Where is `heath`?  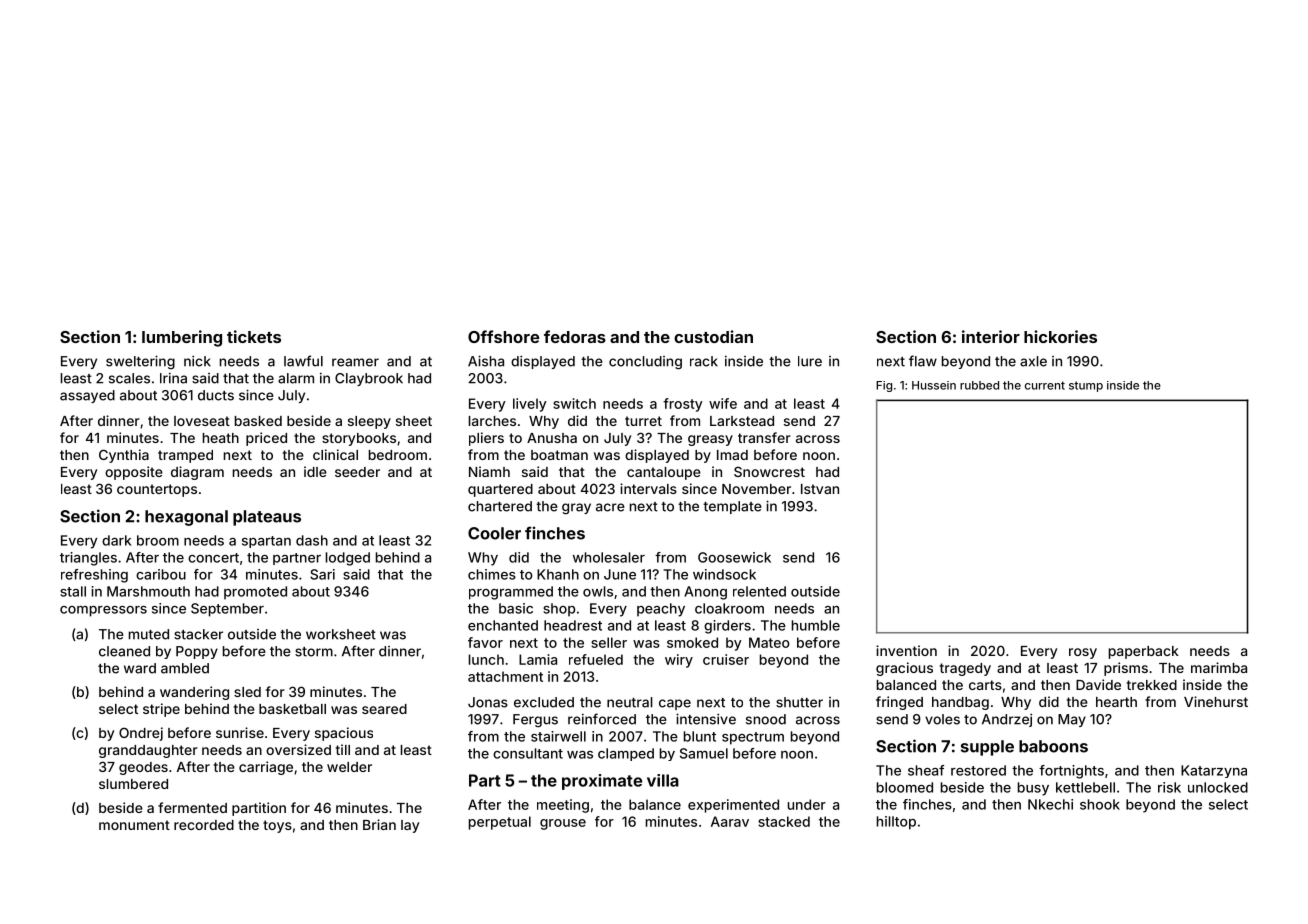 heath is located at coordinates (221, 438).
